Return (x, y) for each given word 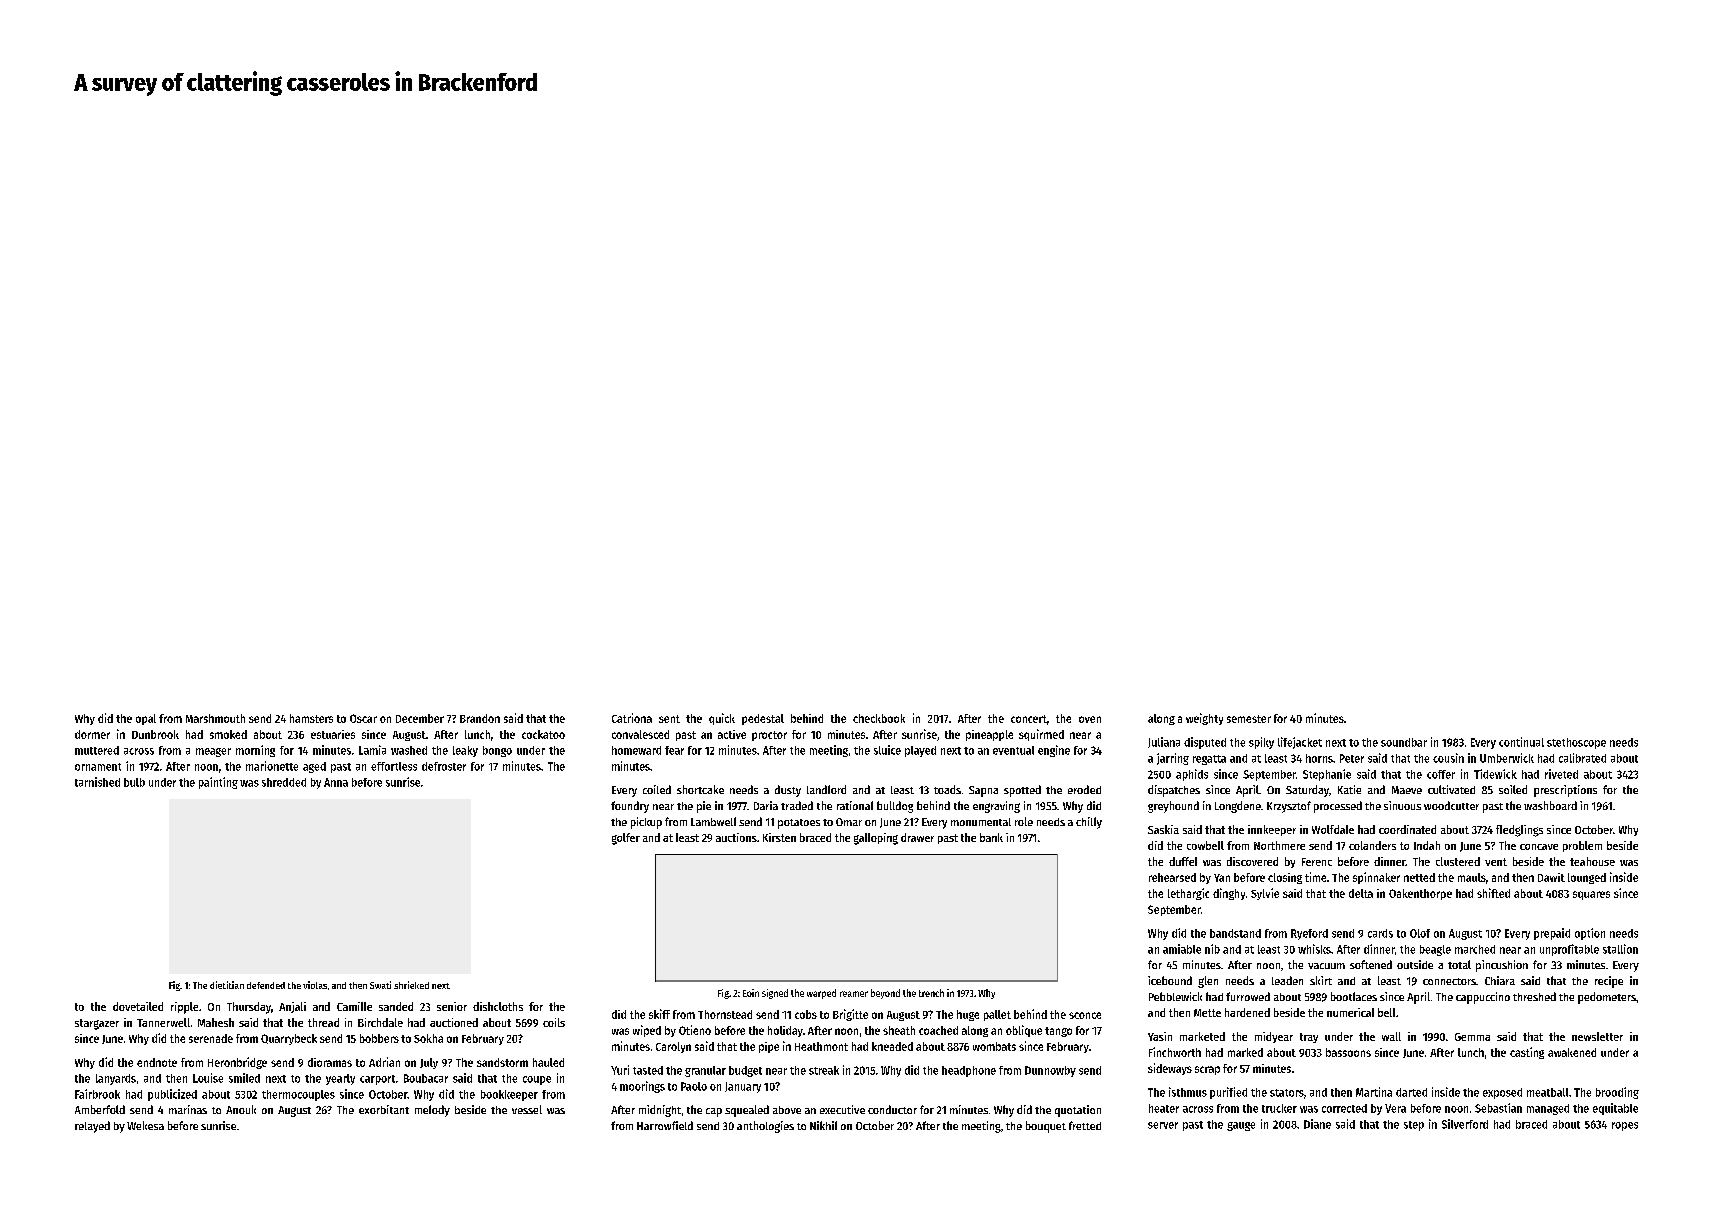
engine (1054, 751)
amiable (1182, 949)
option (1590, 934)
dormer (92, 734)
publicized (172, 1095)
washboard (1550, 805)
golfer (626, 839)
